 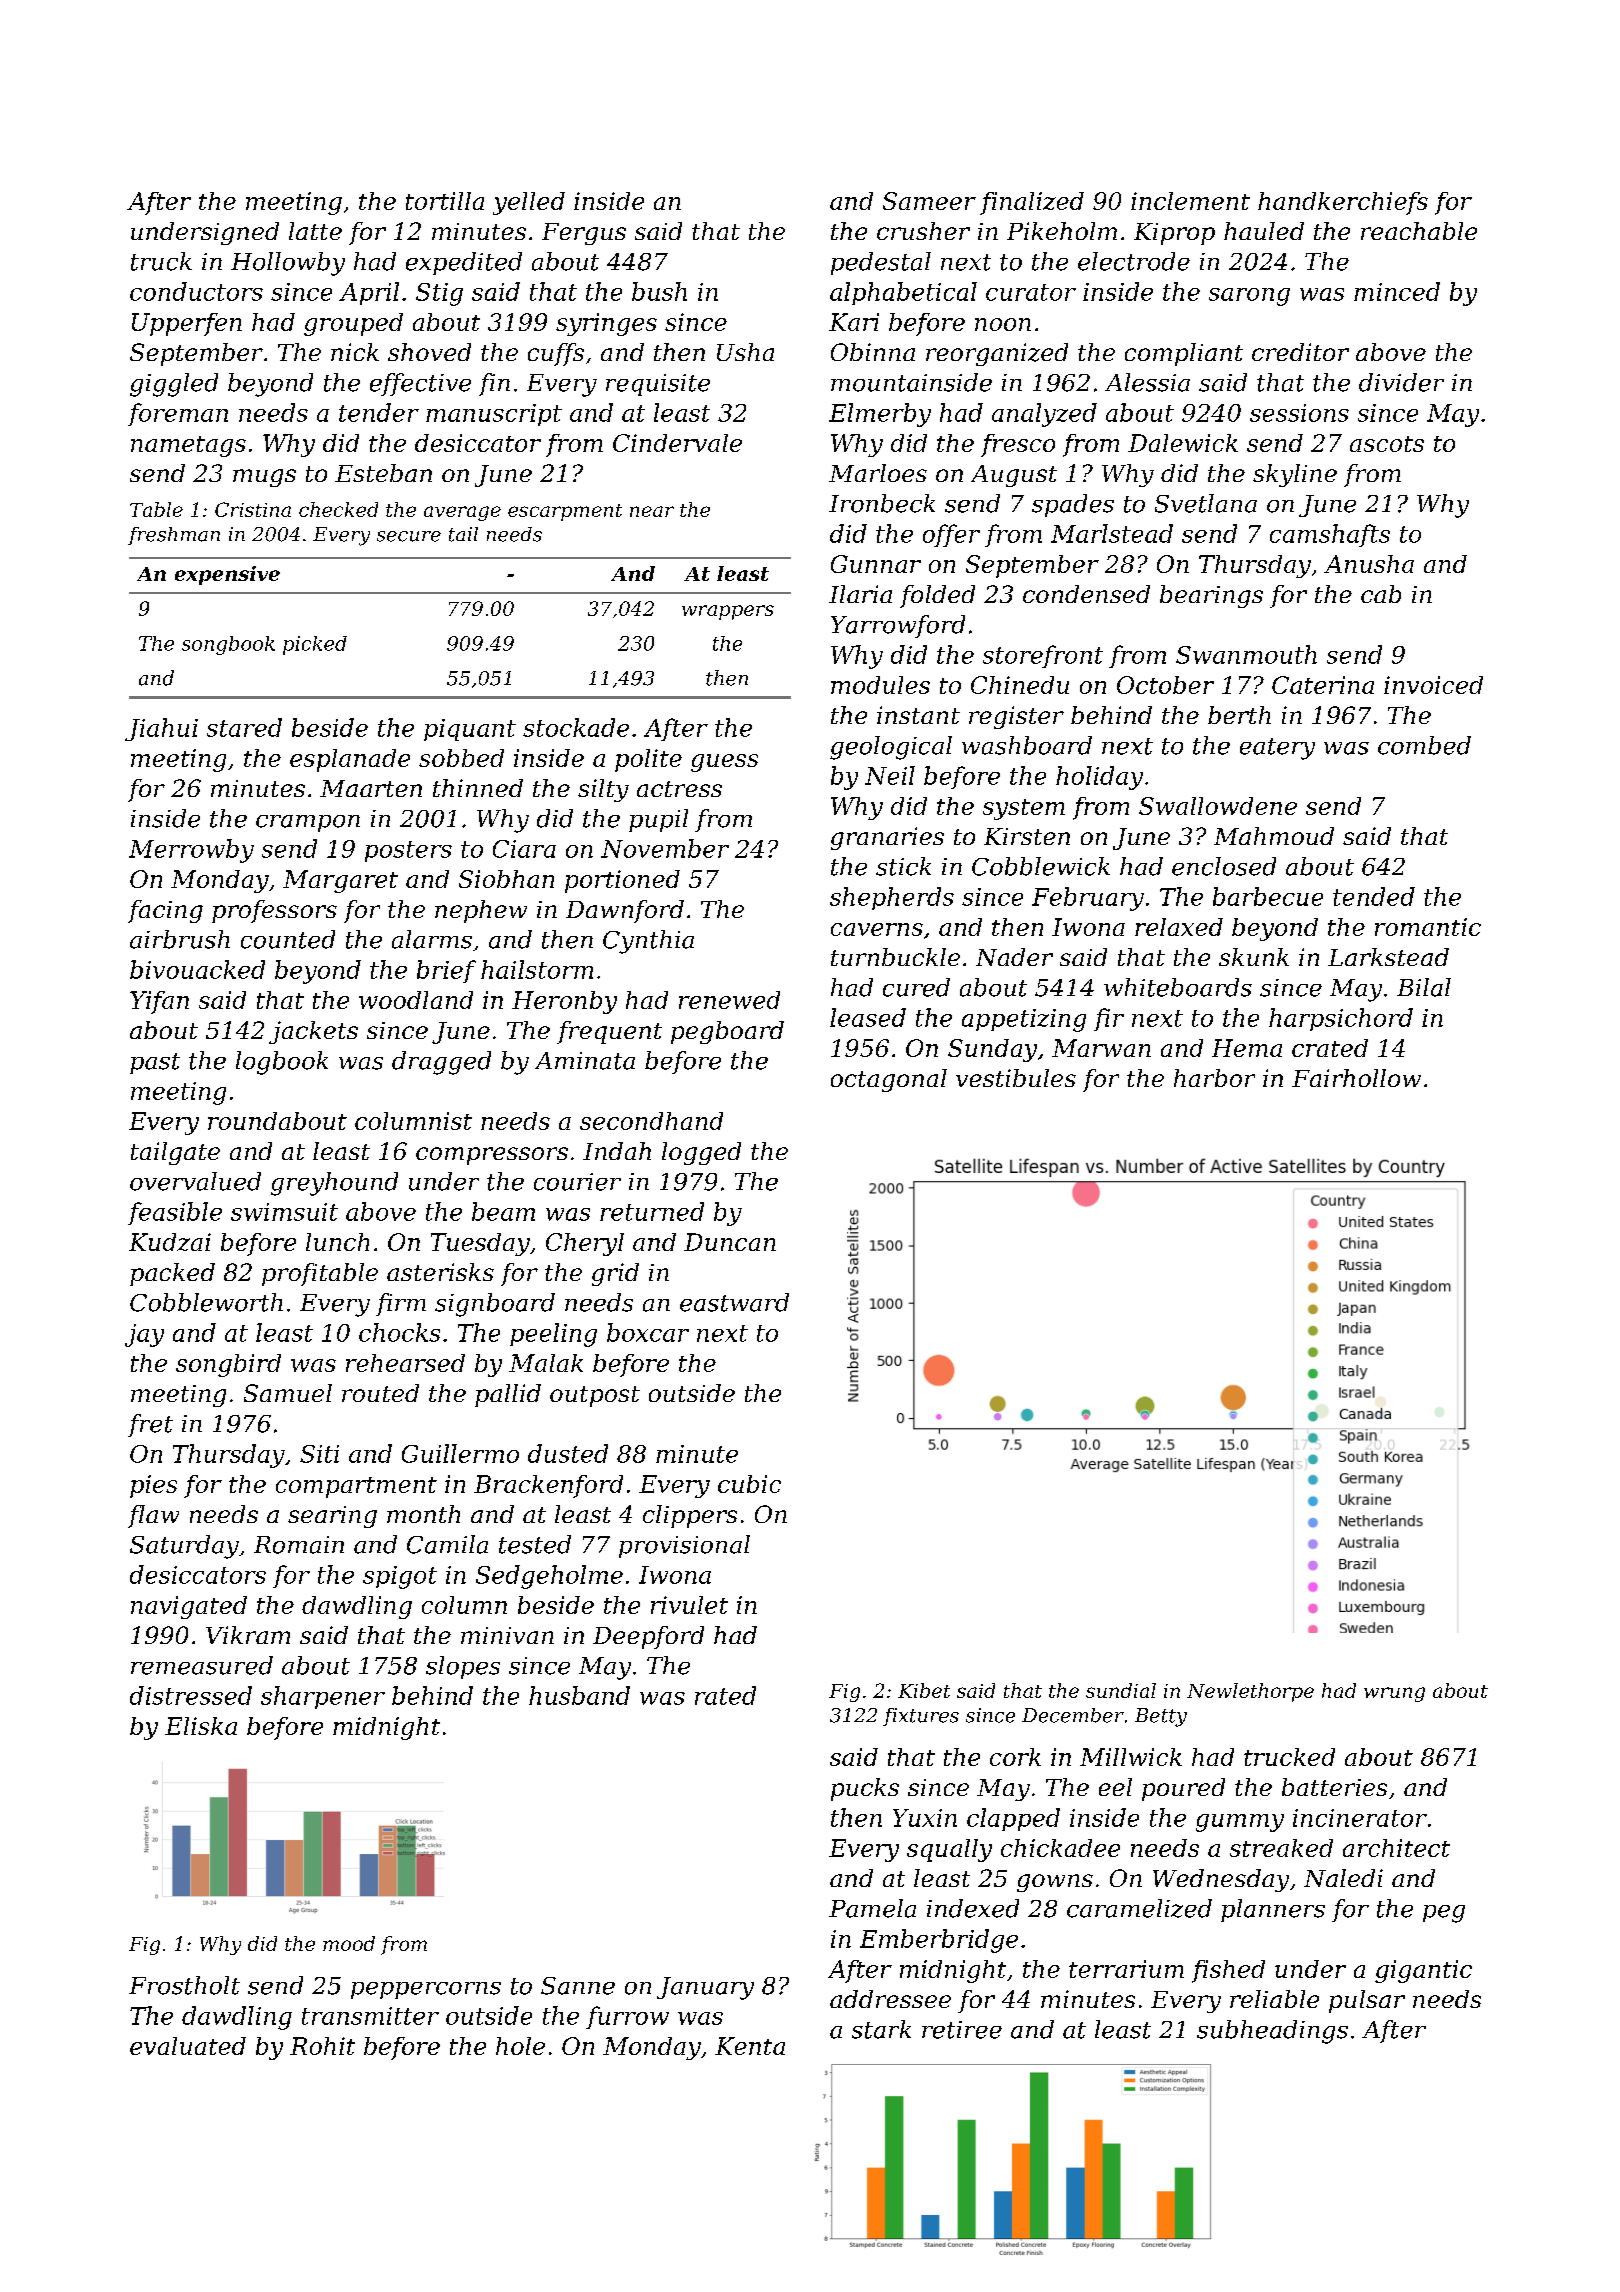 What do you see at coordinates (622, 881) in the document?
I see `portioned` at bounding box center [622, 881].
